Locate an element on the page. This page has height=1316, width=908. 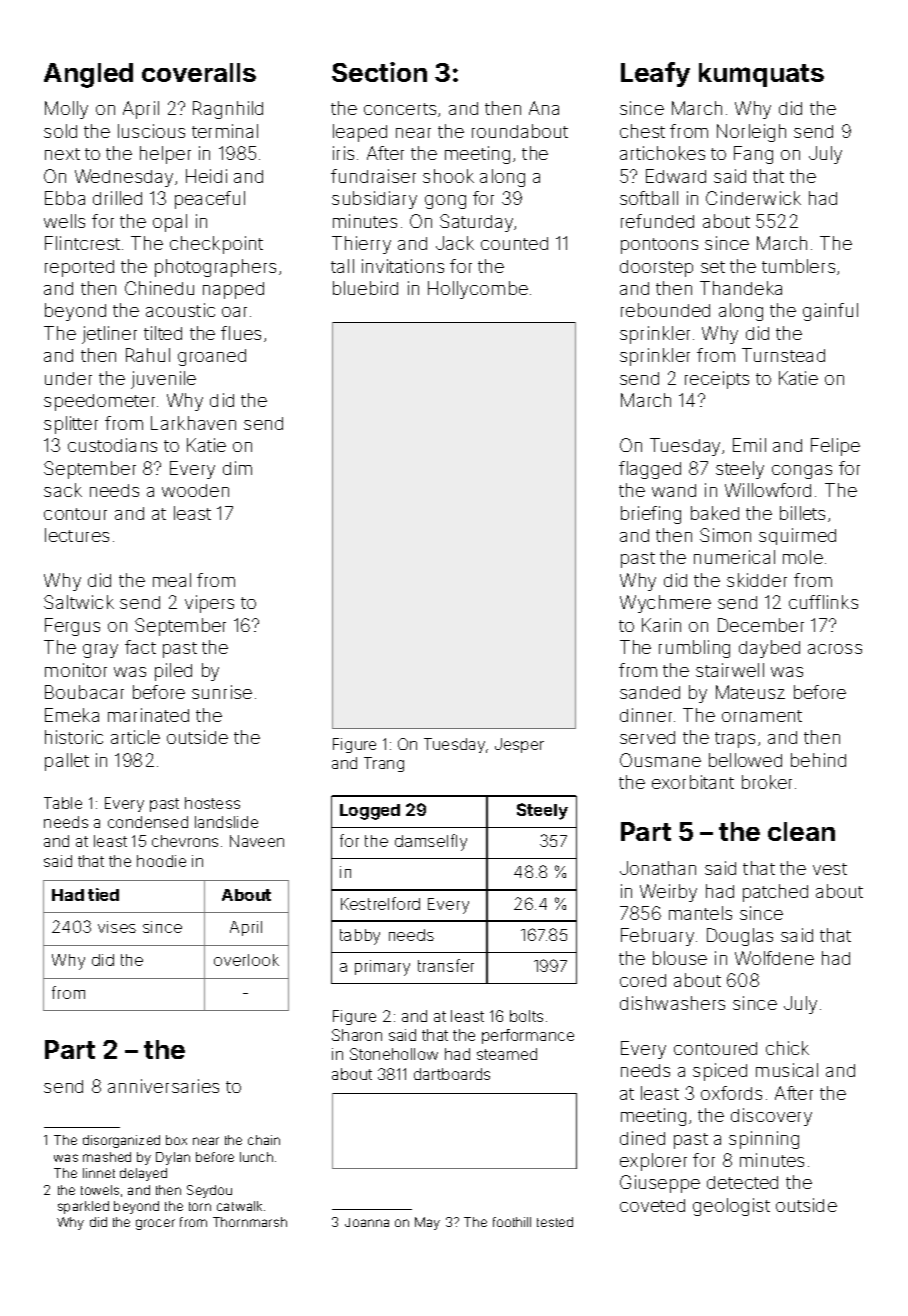
briefing is located at coordinates (651, 515).
